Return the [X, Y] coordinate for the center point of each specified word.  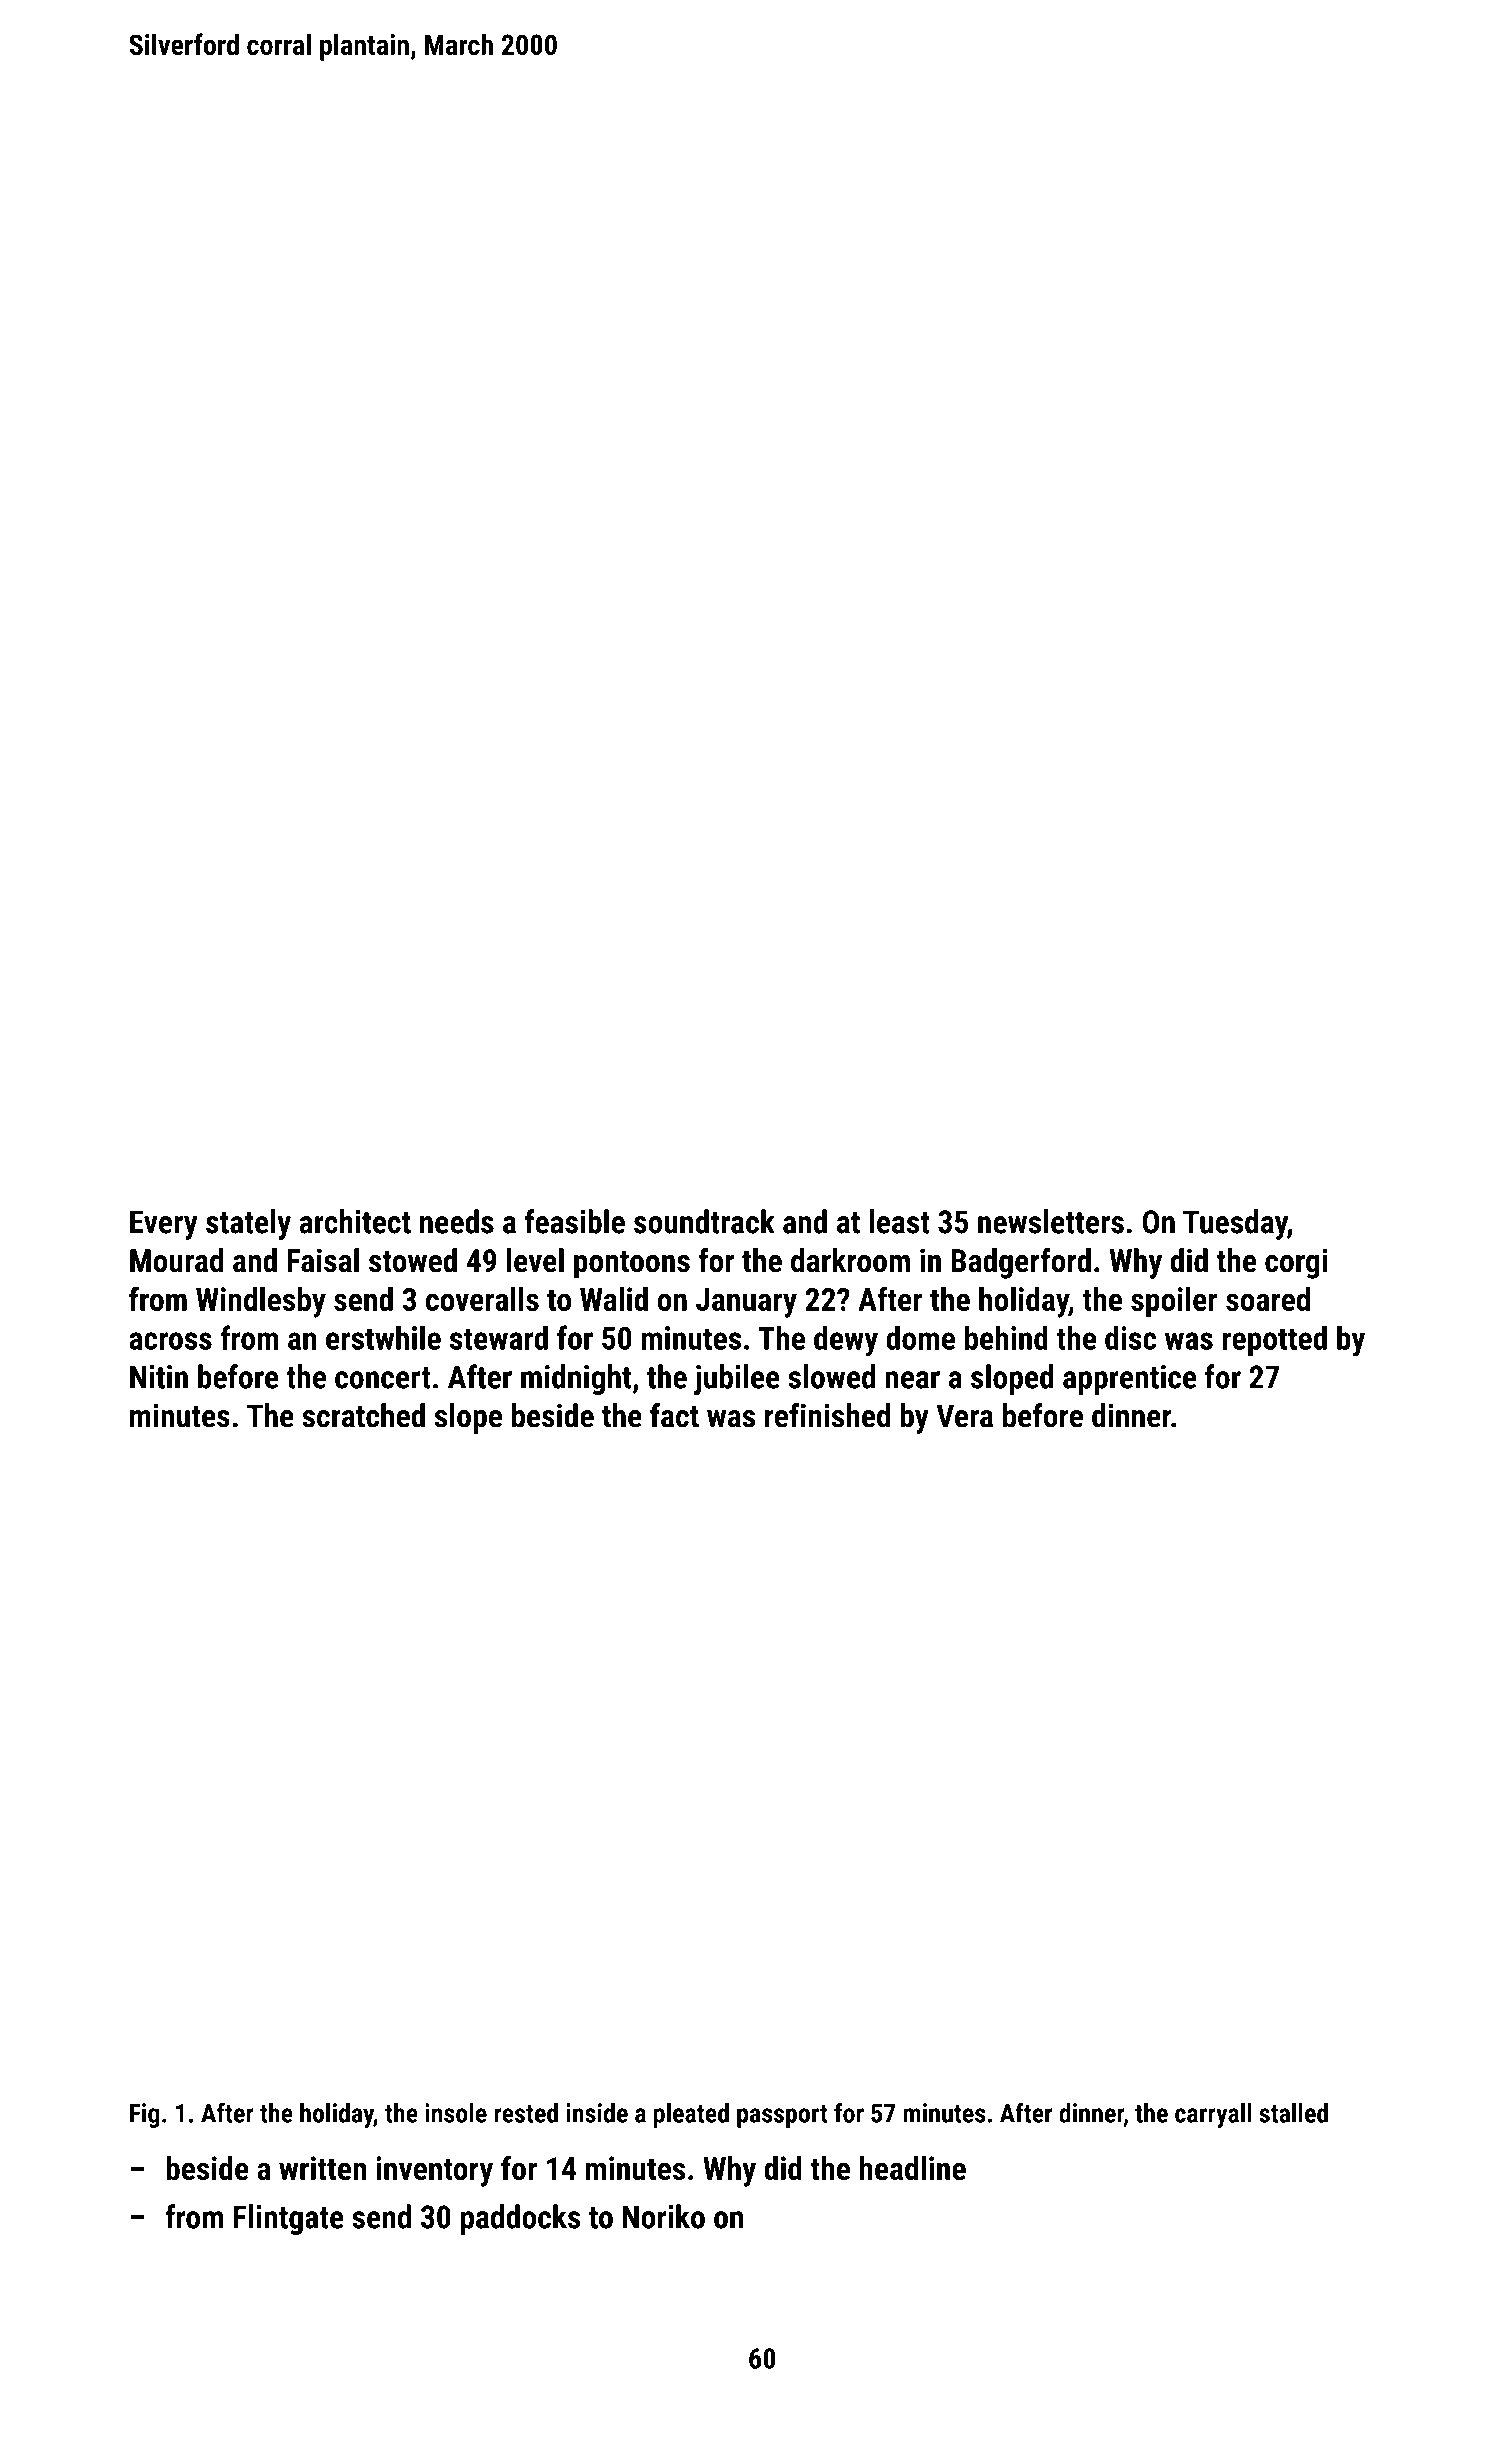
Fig [144, 2115]
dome [920, 1337]
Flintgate [289, 2219]
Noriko [664, 2216]
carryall [1213, 2115]
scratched [363, 1415]
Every [164, 1225]
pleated [691, 2115]
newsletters [1051, 1221]
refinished [827, 1415]
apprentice [1129, 1380]
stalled [1293, 2113]
